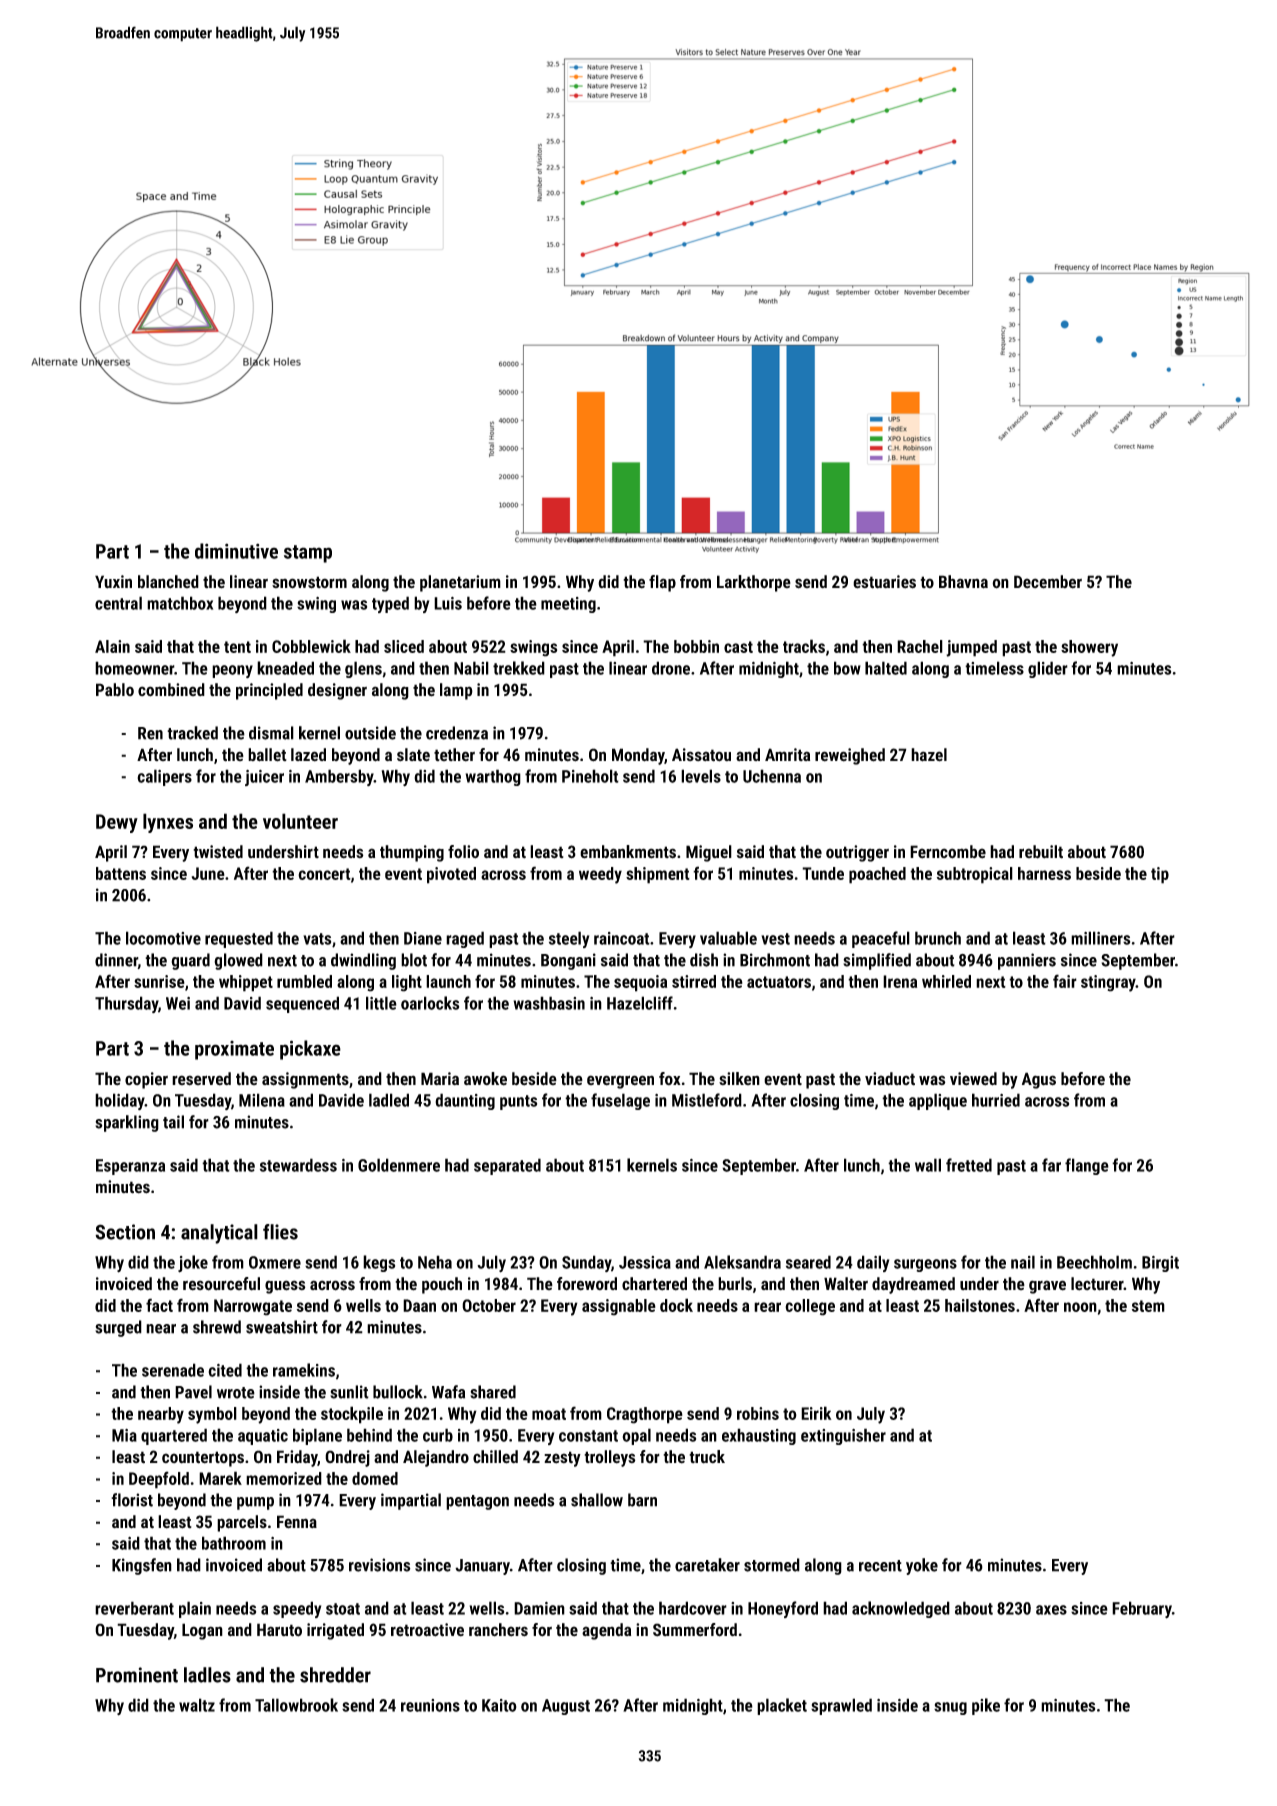  Describe the element at coordinates (127, 1123) in the screenshot. I see `sparkling` at that location.
